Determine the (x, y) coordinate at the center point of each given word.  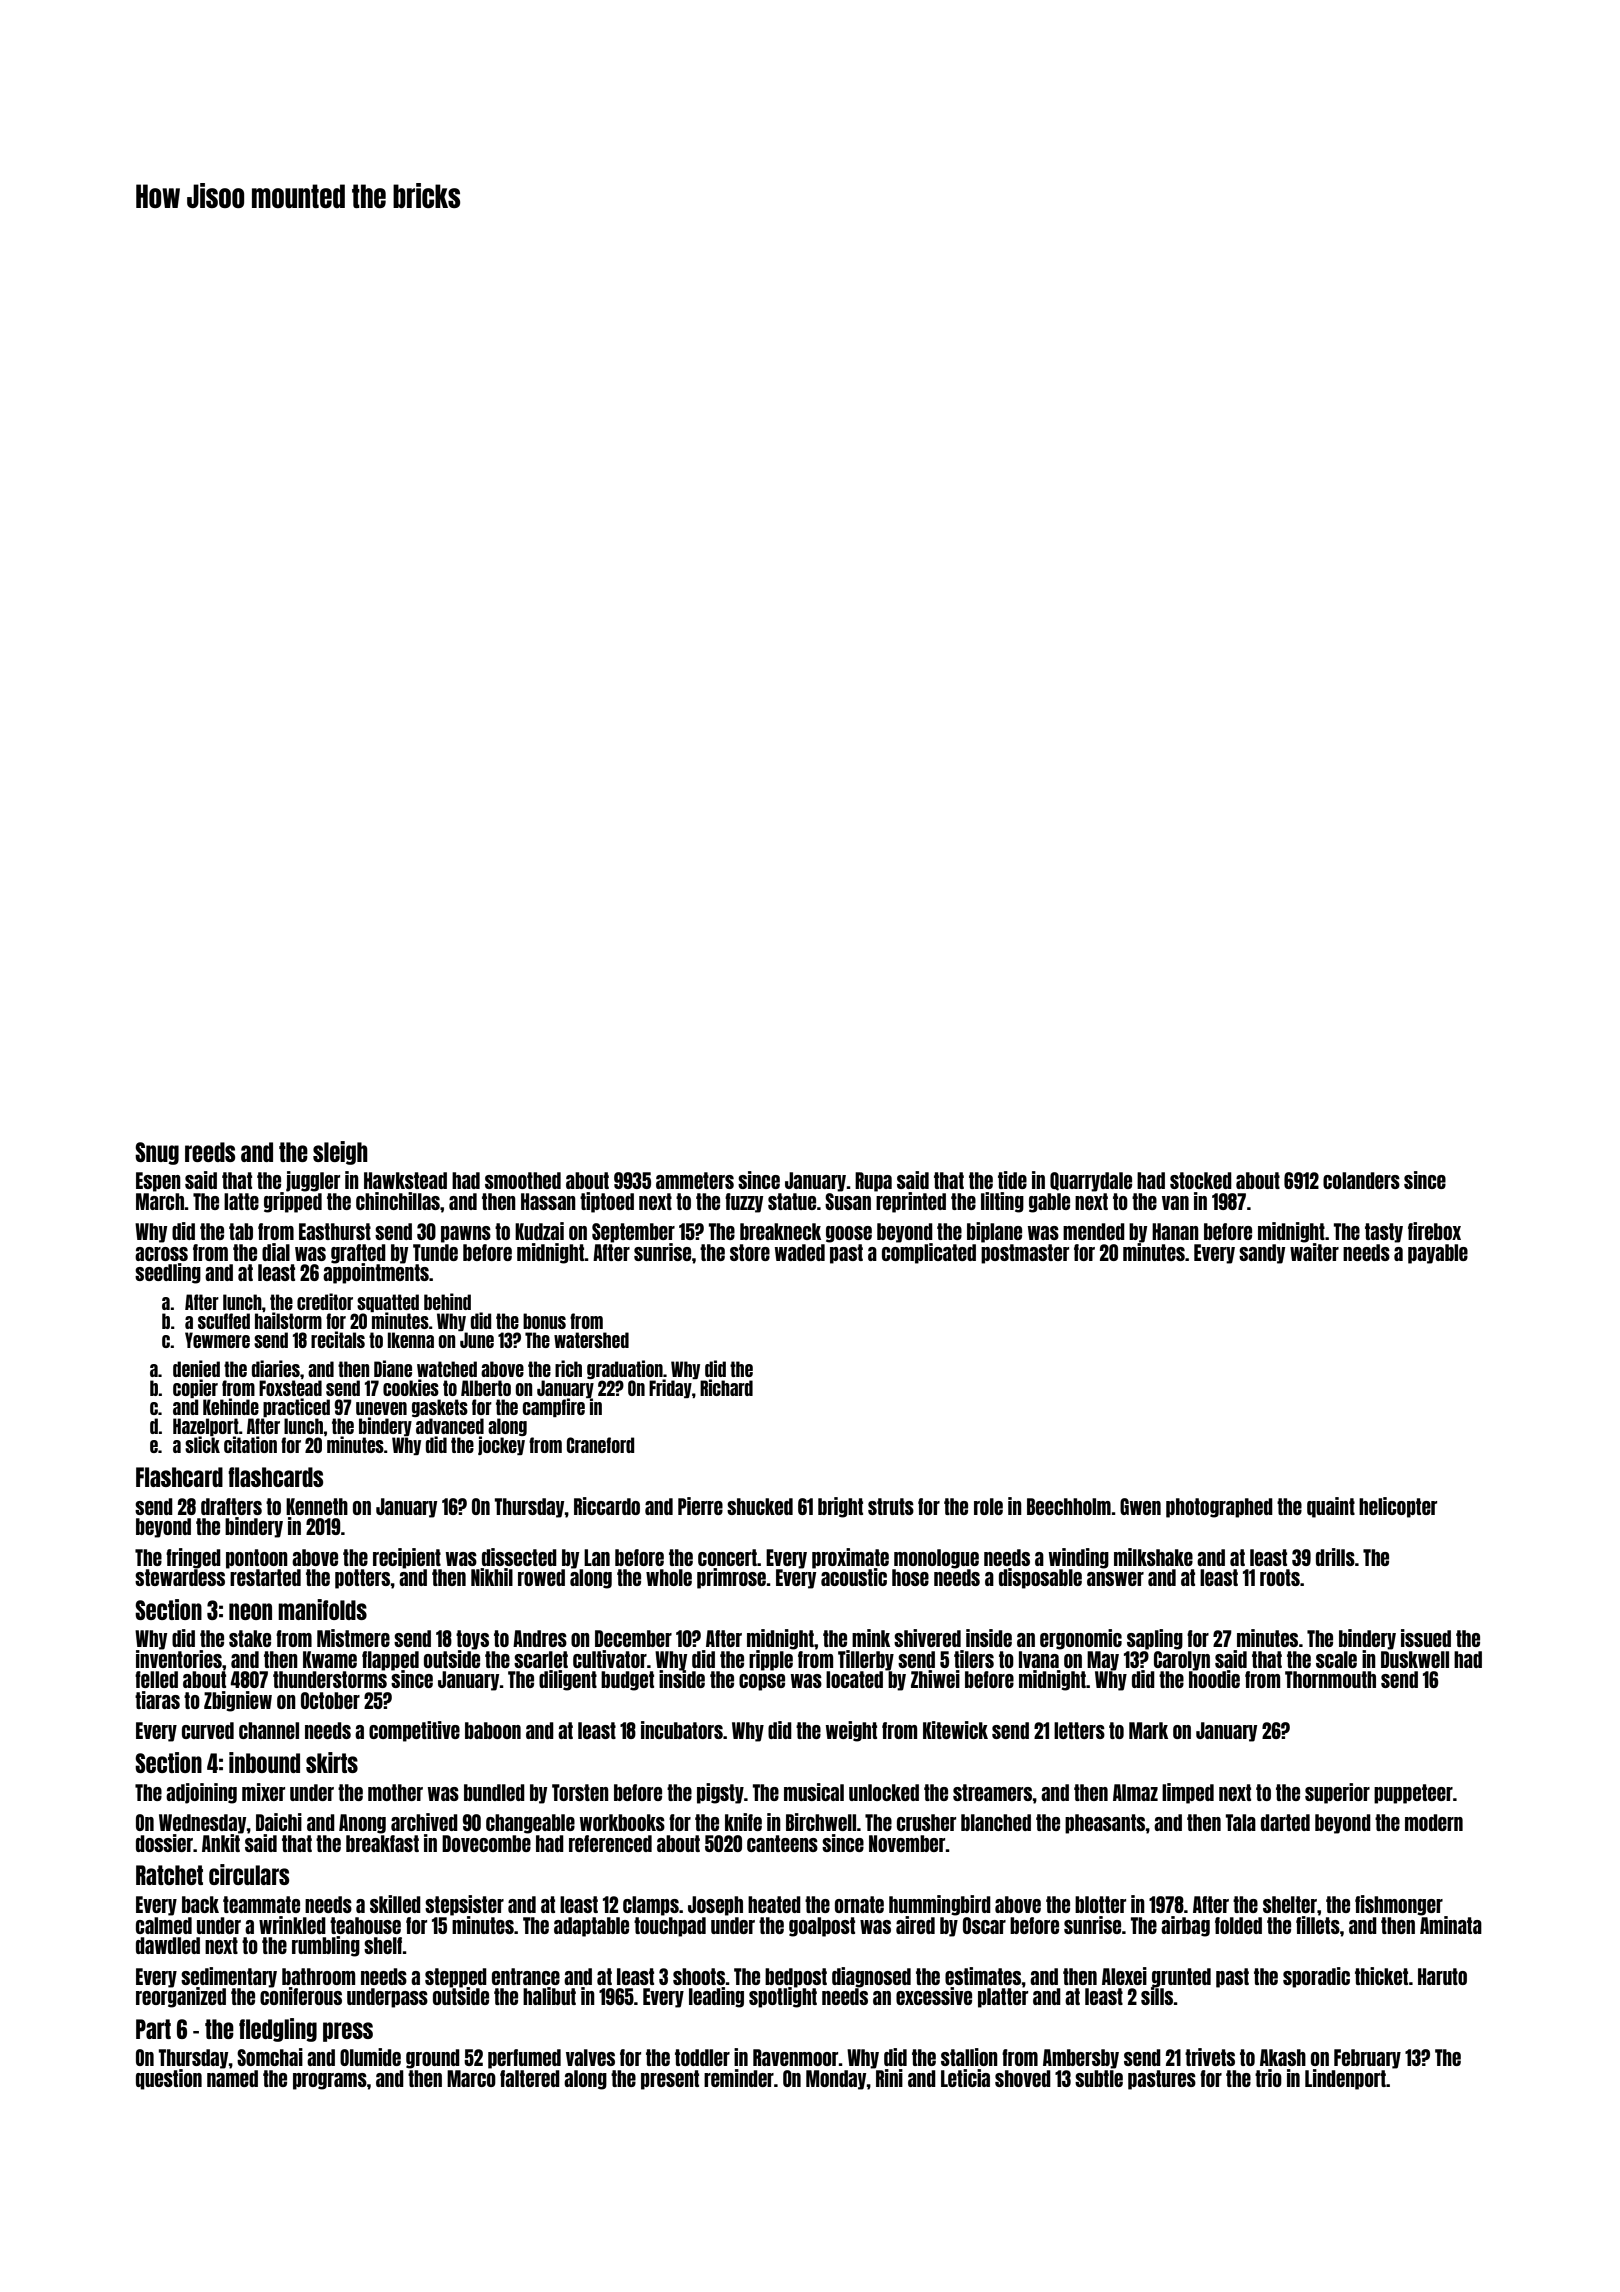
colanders (1361, 1180)
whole (669, 1577)
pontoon (257, 1559)
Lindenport (1345, 2079)
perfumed (524, 2059)
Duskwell (1415, 1659)
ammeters (695, 1180)
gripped (293, 1202)
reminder (739, 2078)
